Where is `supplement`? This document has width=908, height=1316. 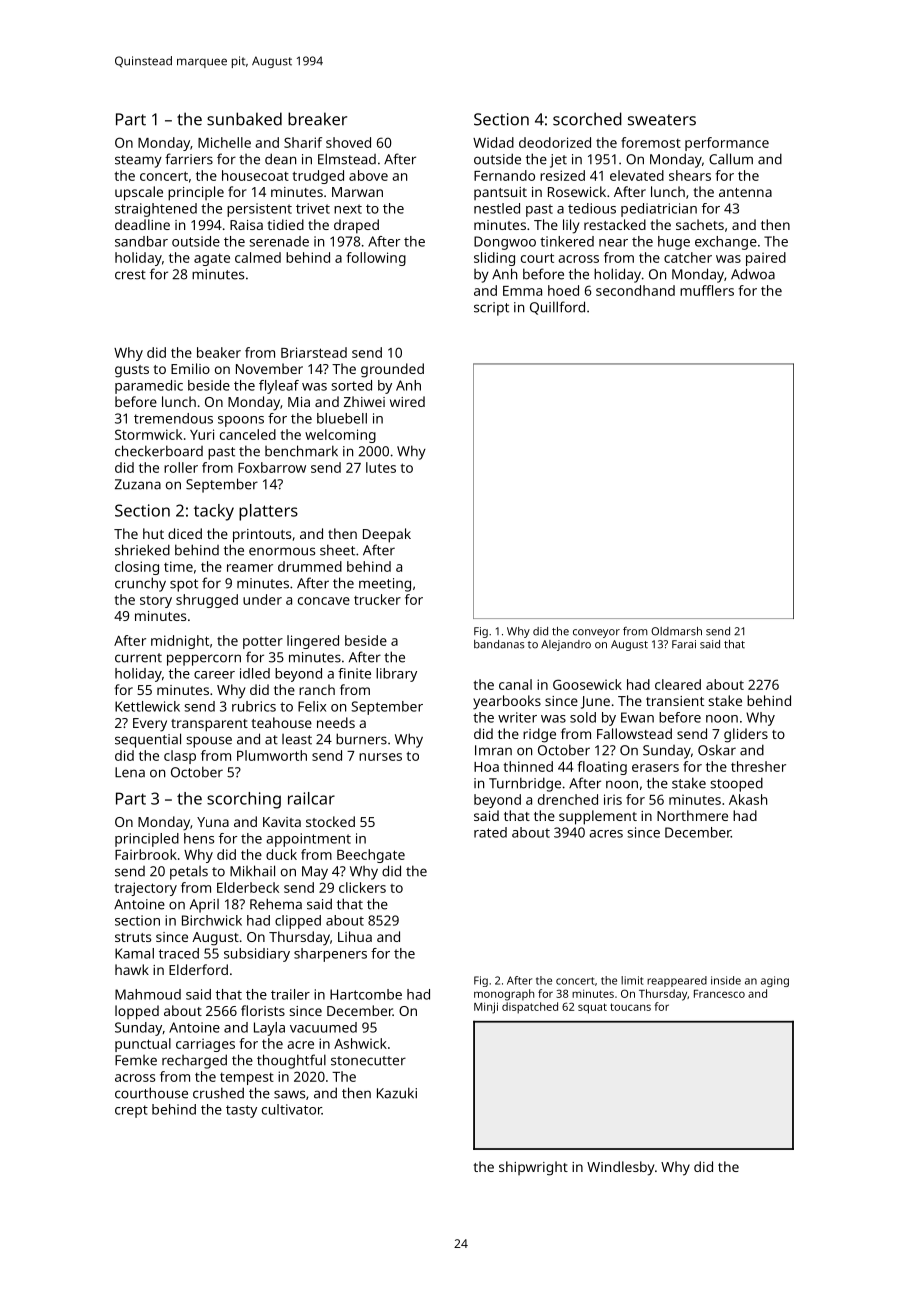 supplement is located at coordinates (598, 817).
